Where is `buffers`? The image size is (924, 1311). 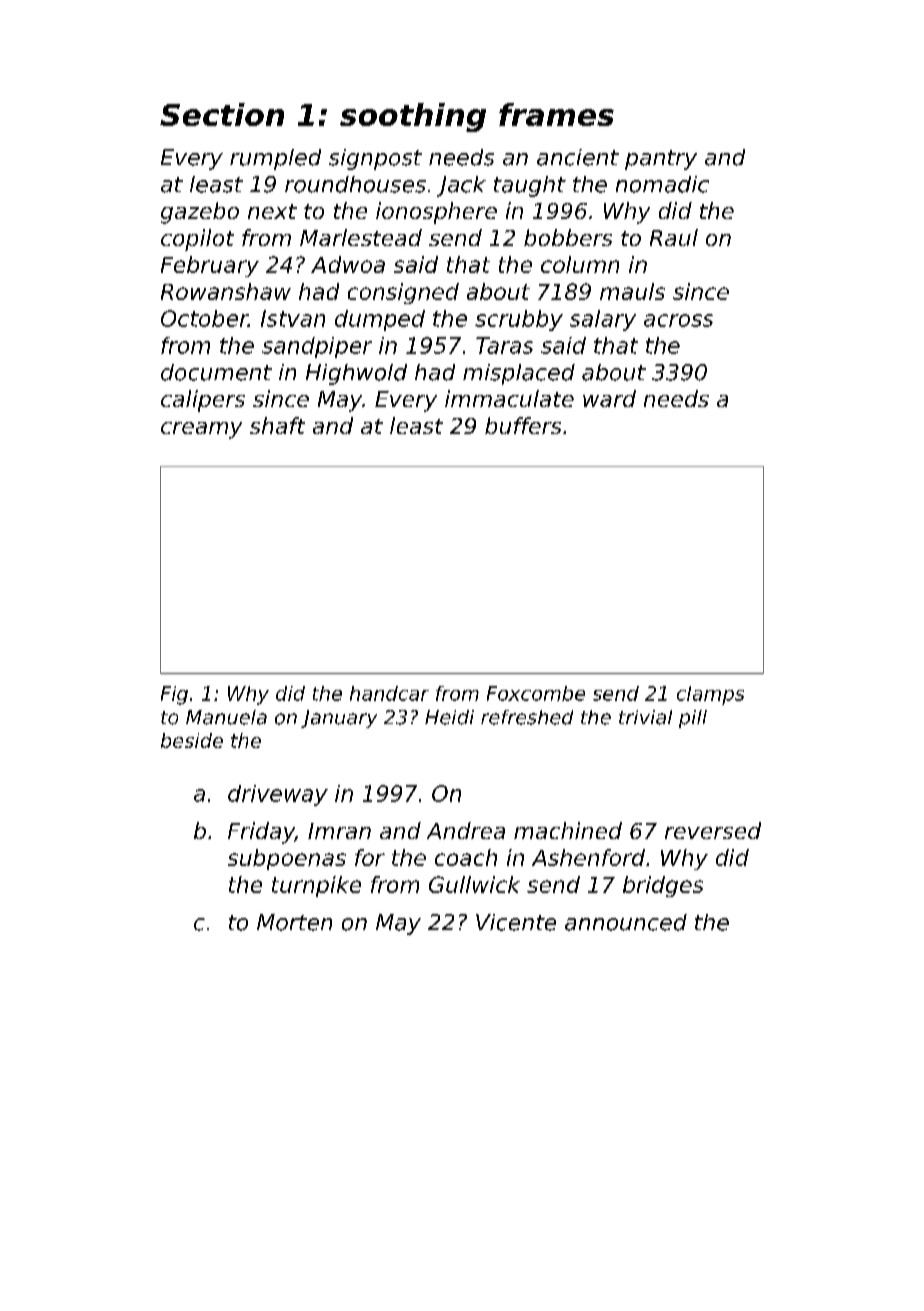
buffers is located at coordinates (523, 425).
